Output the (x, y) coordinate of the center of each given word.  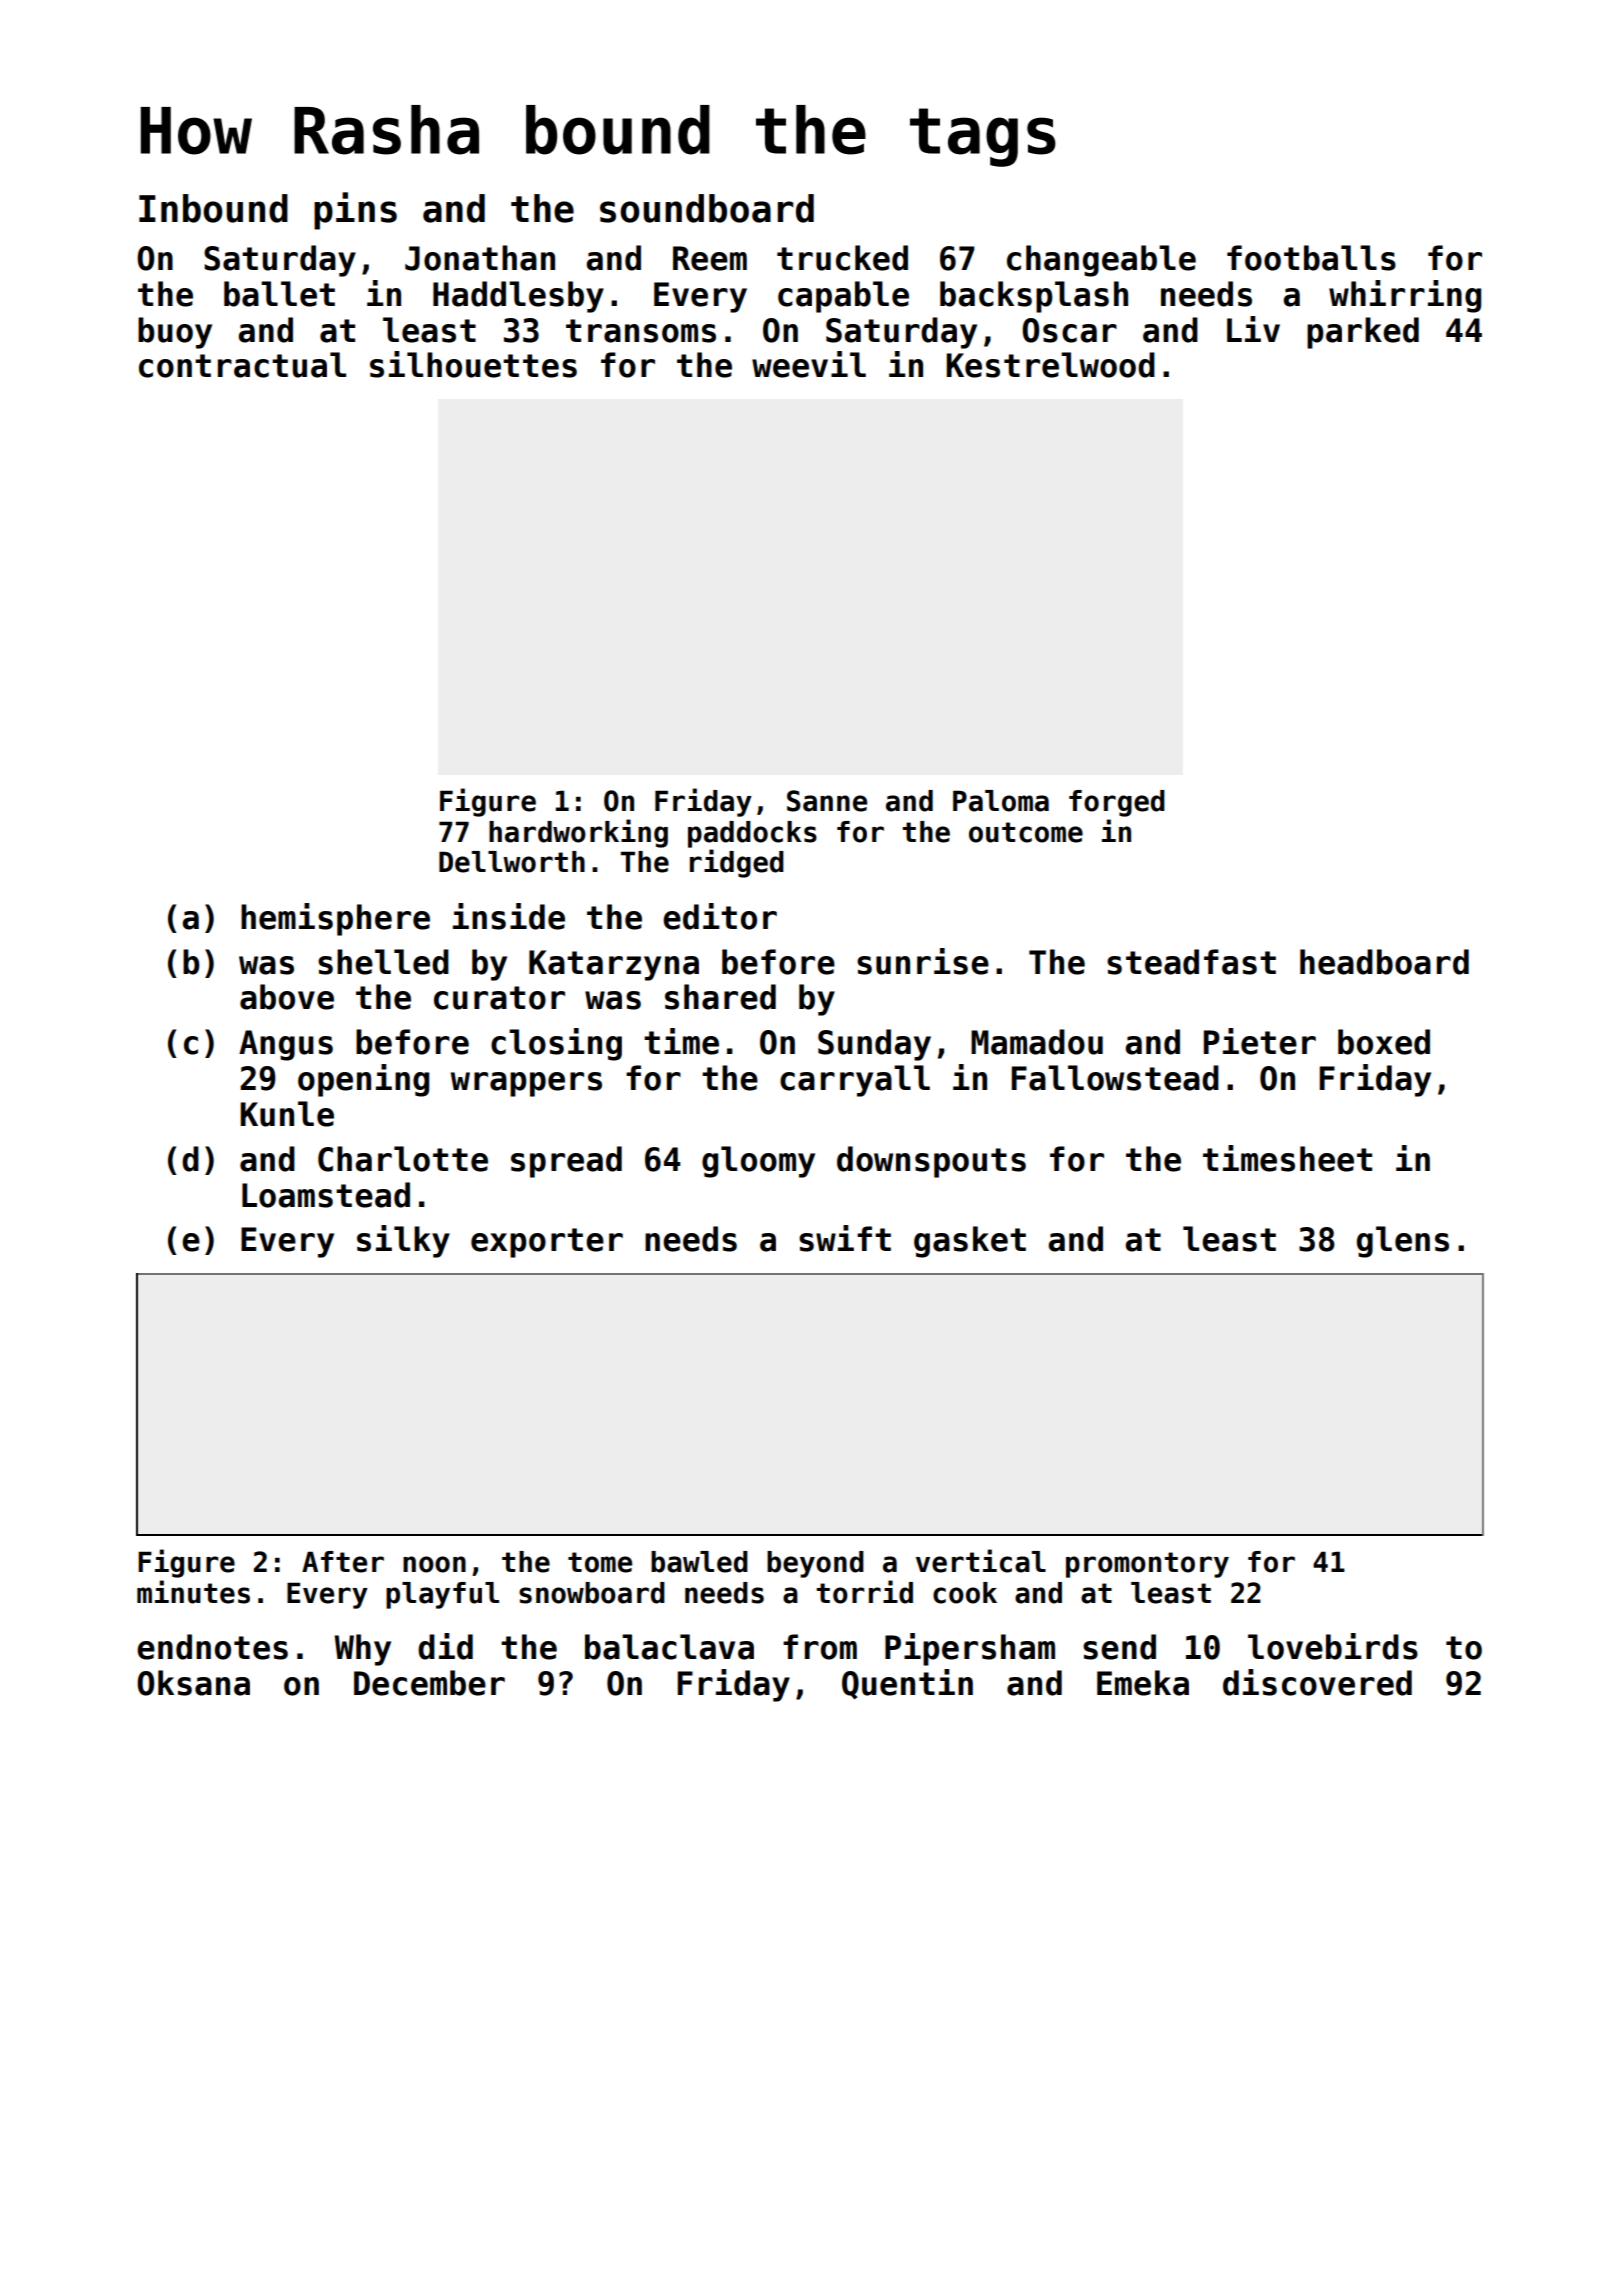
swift (845, 1238)
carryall (855, 1081)
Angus (286, 1045)
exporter (547, 1243)
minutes (193, 1592)
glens (1403, 1242)
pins (355, 211)
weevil (809, 364)
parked (1363, 333)
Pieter (1260, 1041)
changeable (1101, 261)
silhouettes (473, 364)
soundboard (707, 208)
